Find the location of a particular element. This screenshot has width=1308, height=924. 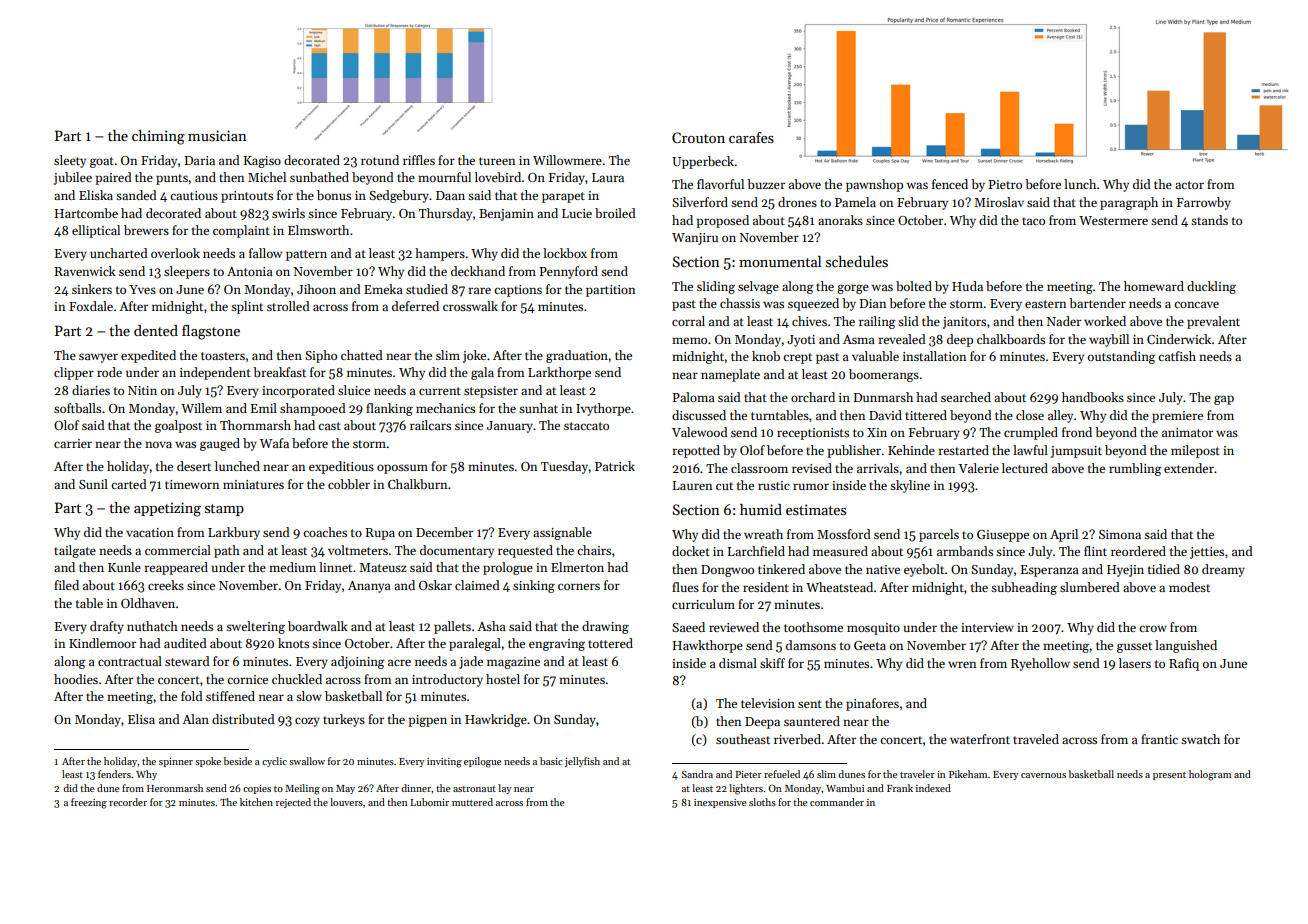

fenders is located at coordinates (114, 774).
